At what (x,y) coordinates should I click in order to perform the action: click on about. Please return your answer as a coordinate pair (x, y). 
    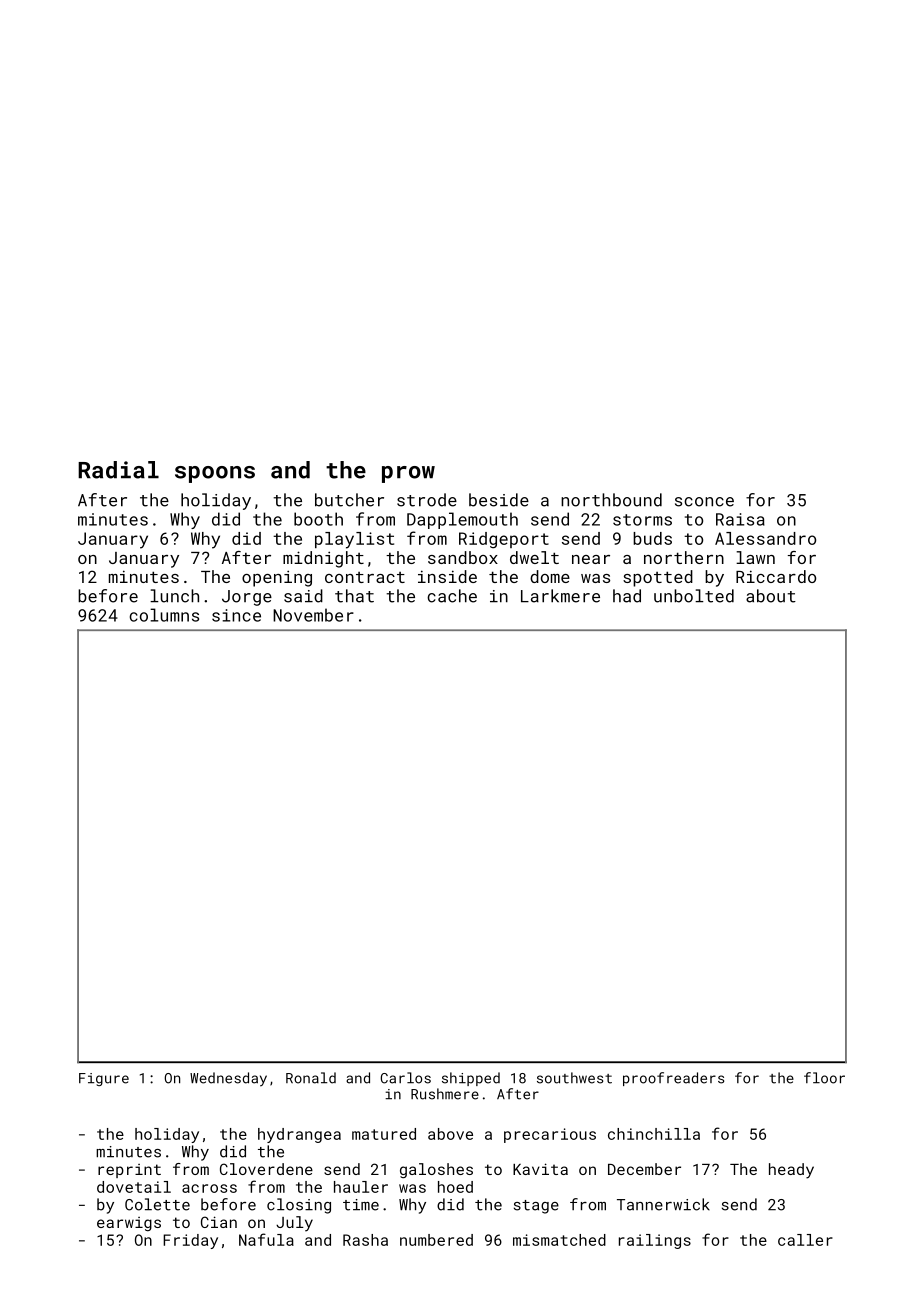
    Looking at the image, I should click on (771, 596).
